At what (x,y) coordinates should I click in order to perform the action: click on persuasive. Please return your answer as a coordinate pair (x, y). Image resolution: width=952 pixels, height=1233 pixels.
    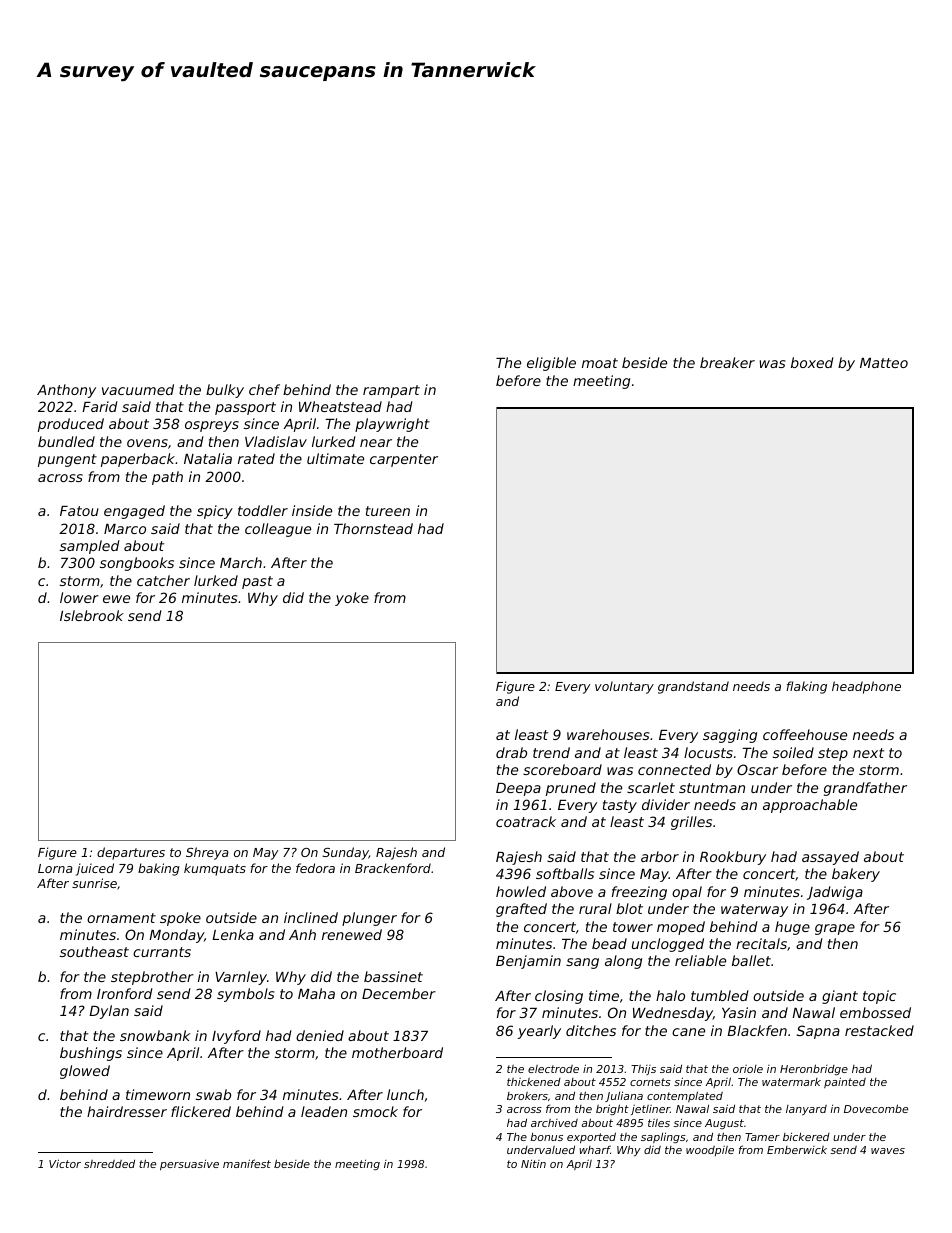
    Looking at the image, I should click on (189, 1165).
